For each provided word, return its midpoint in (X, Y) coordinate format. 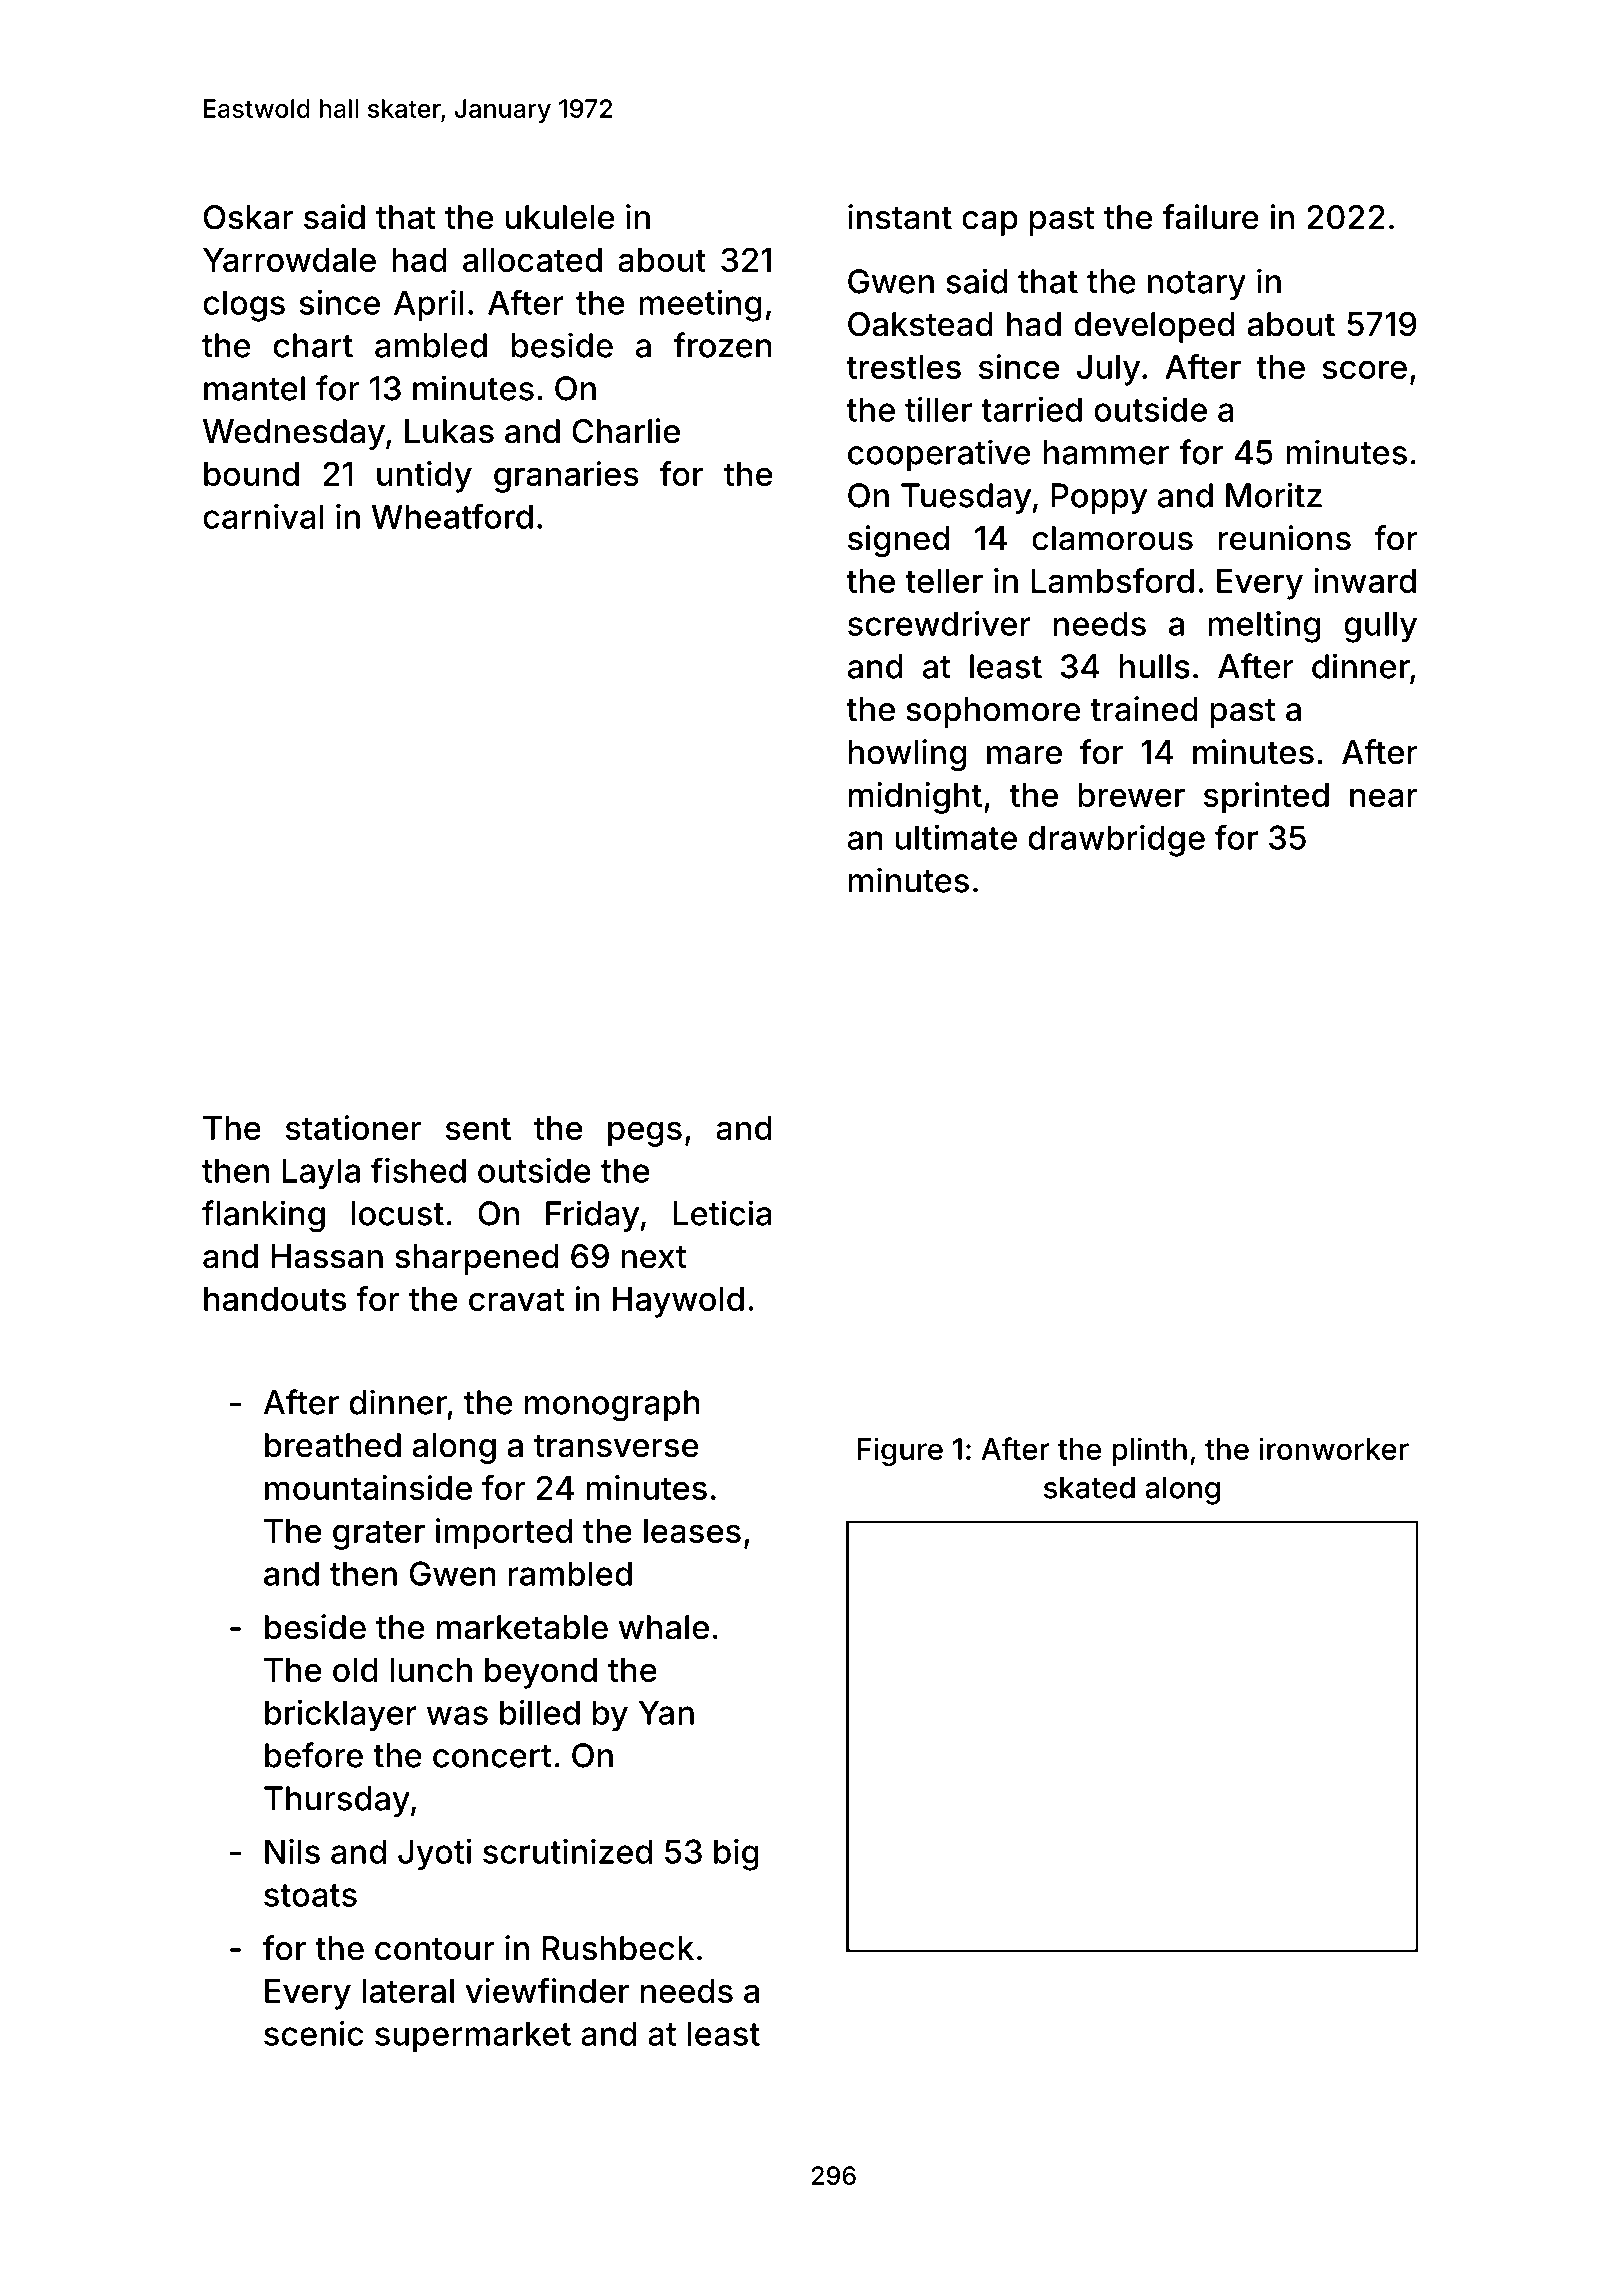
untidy (424, 477)
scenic (313, 2033)
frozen (723, 345)
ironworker (1334, 1448)
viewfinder (547, 1990)
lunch (431, 1670)
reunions (1285, 538)
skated (1089, 1488)
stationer (353, 1127)
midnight (915, 798)
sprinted (1266, 798)
